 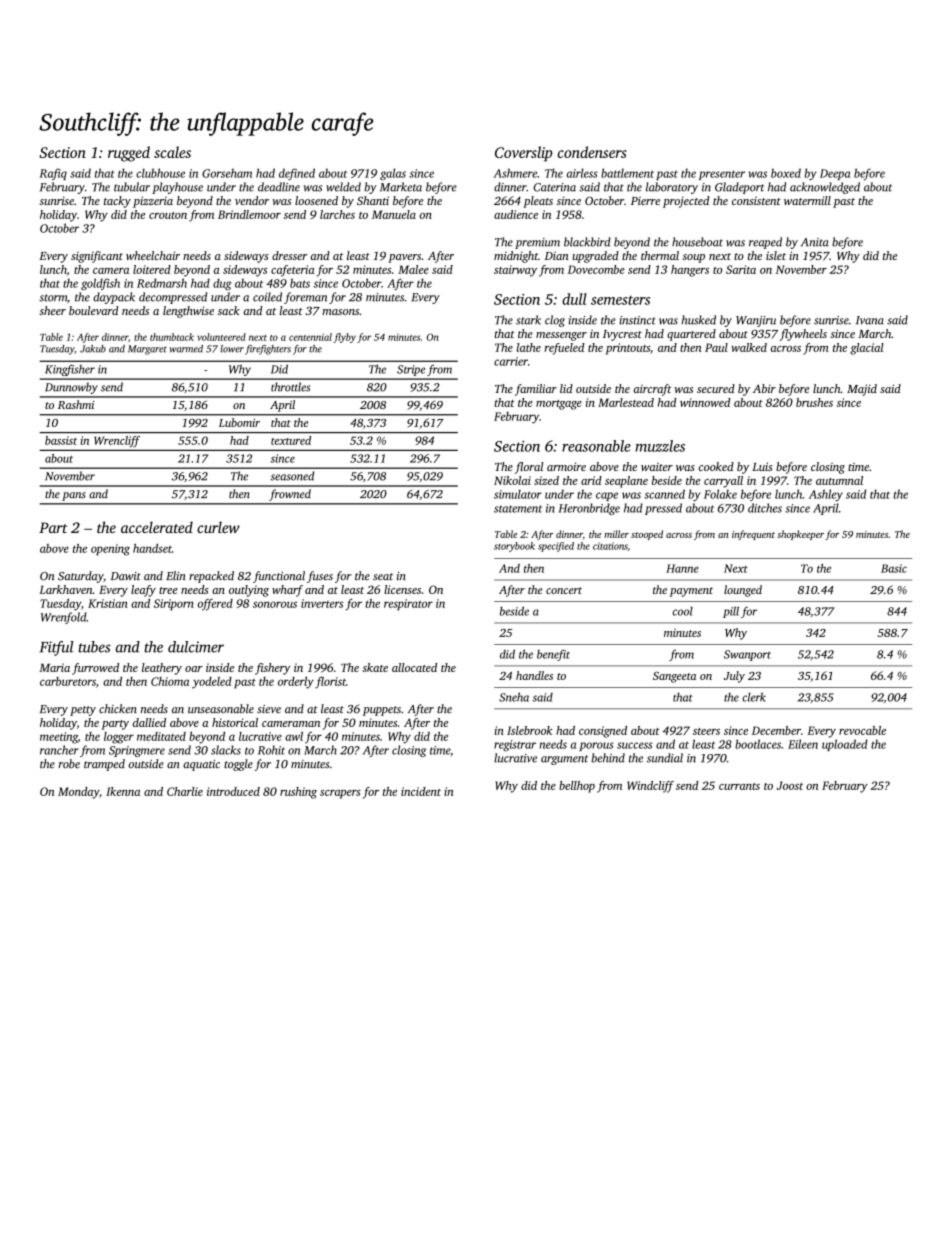 What do you see at coordinates (591, 480) in the screenshot?
I see `arid` at bounding box center [591, 480].
